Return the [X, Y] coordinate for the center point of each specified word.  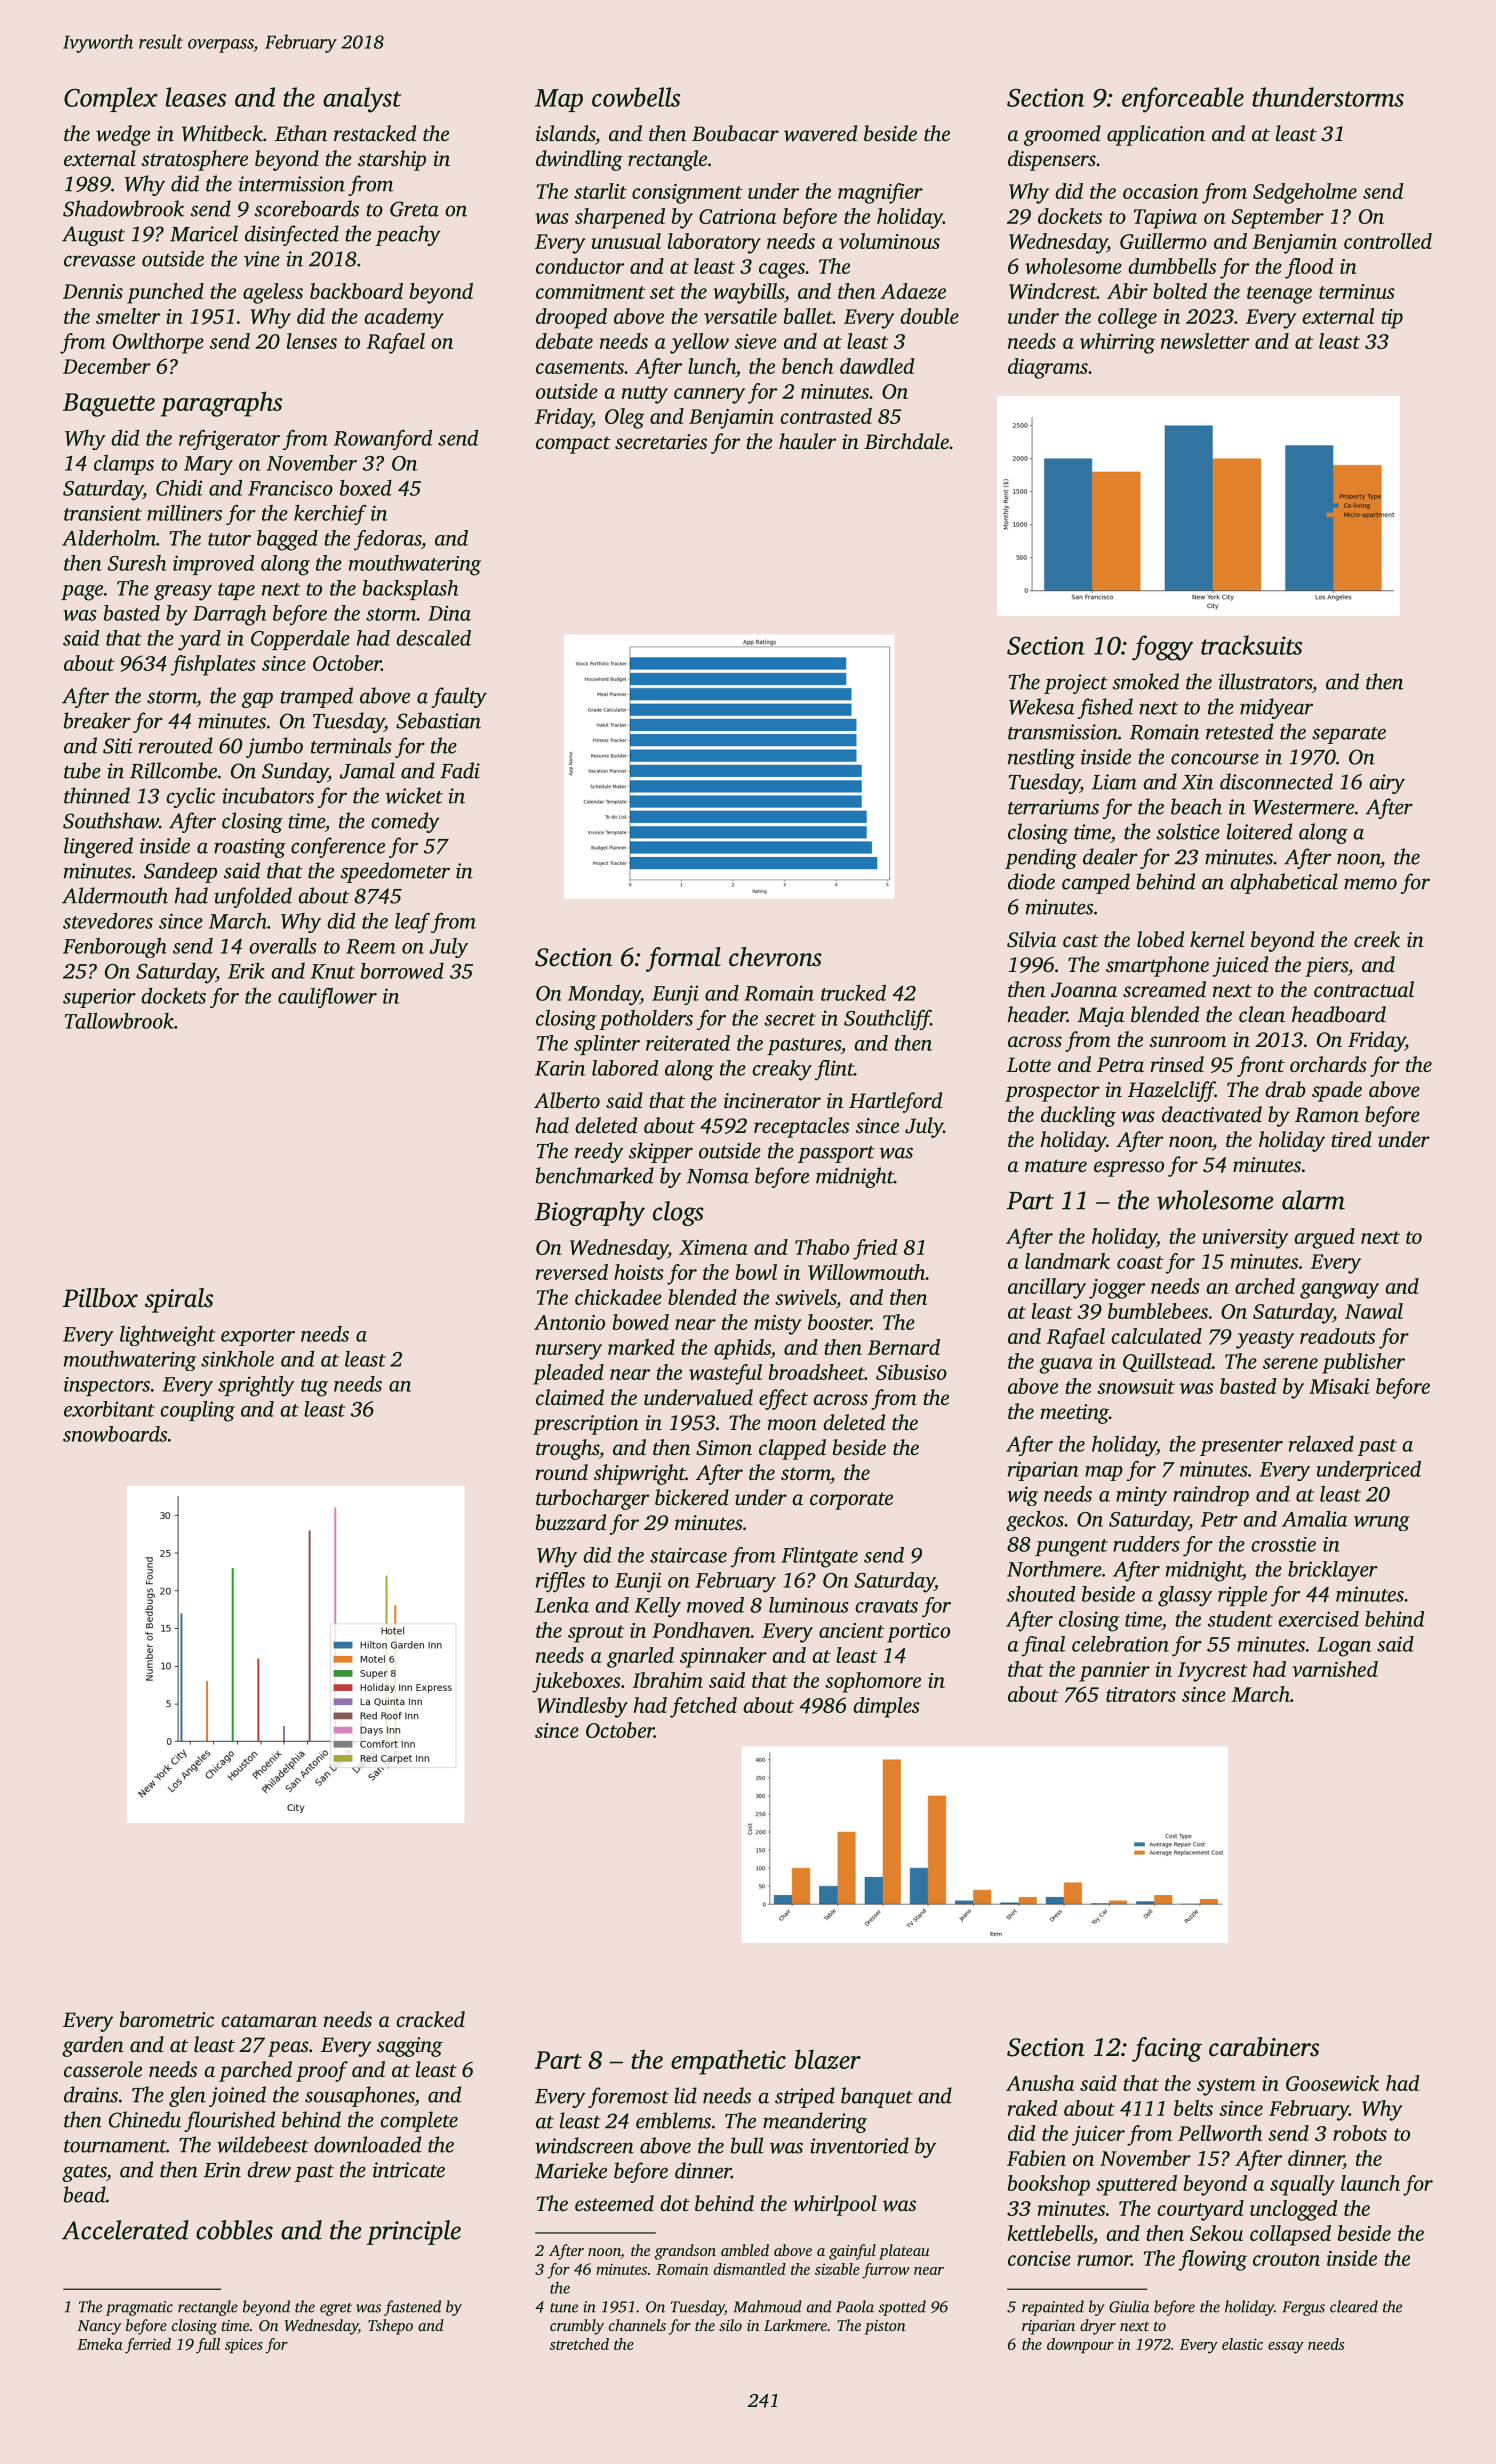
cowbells [636, 97]
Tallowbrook [119, 1021]
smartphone [1157, 966]
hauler [807, 441]
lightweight [167, 1336]
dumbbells [1172, 266]
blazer [828, 2059]
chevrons [775, 957]
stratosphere [194, 160]
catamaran [269, 2020]
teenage [1279, 295]
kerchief [330, 515]
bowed [640, 1322]
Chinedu [145, 2119]
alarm [1313, 1200]
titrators [1141, 1694]
